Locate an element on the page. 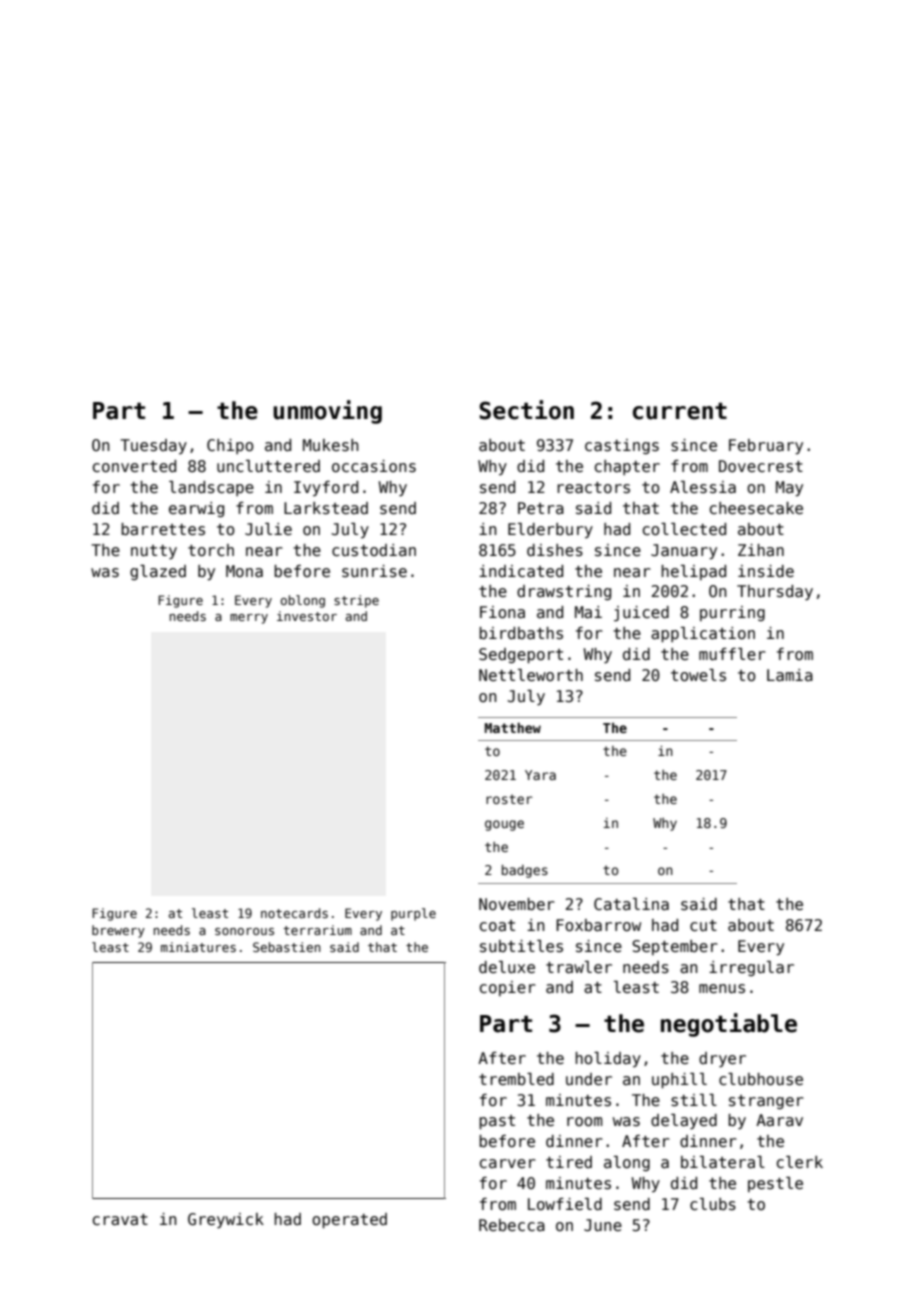 The height and width of the document is (1308, 924). Rebecca is located at coordinates (512, 1225).
